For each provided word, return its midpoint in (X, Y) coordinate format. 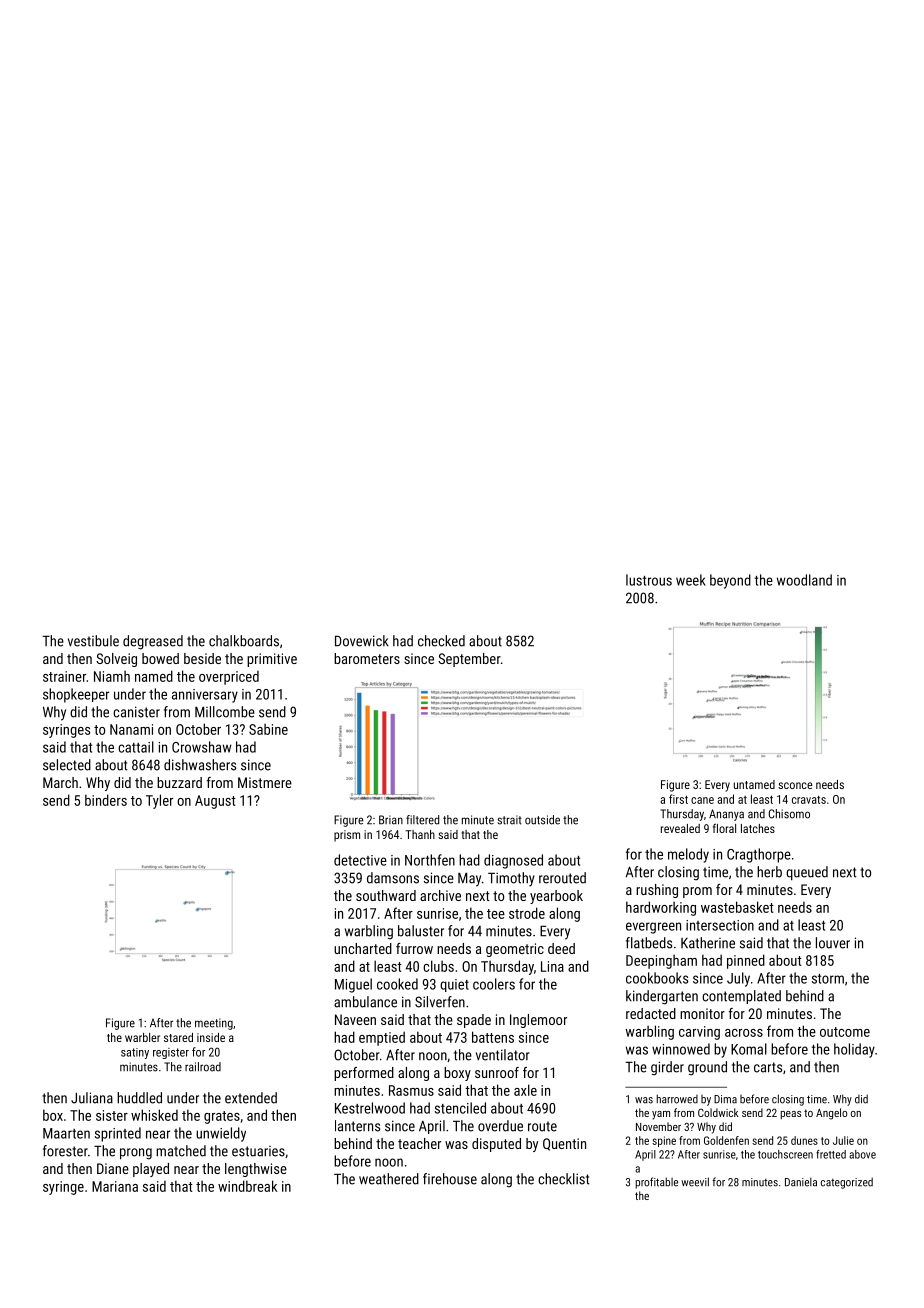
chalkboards (244, 641)
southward (386, 895)
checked (441, 641)
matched (181, 1151)
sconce (795, 785)
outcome (845, 1032)
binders (106, 800)
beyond (730, 581)
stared (178, 1037)
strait (509, 820)
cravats (809, 799)
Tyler (159, 801)
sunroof (497, 1072)
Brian (391, 820)
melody (688, 855)
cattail (136, 747)
